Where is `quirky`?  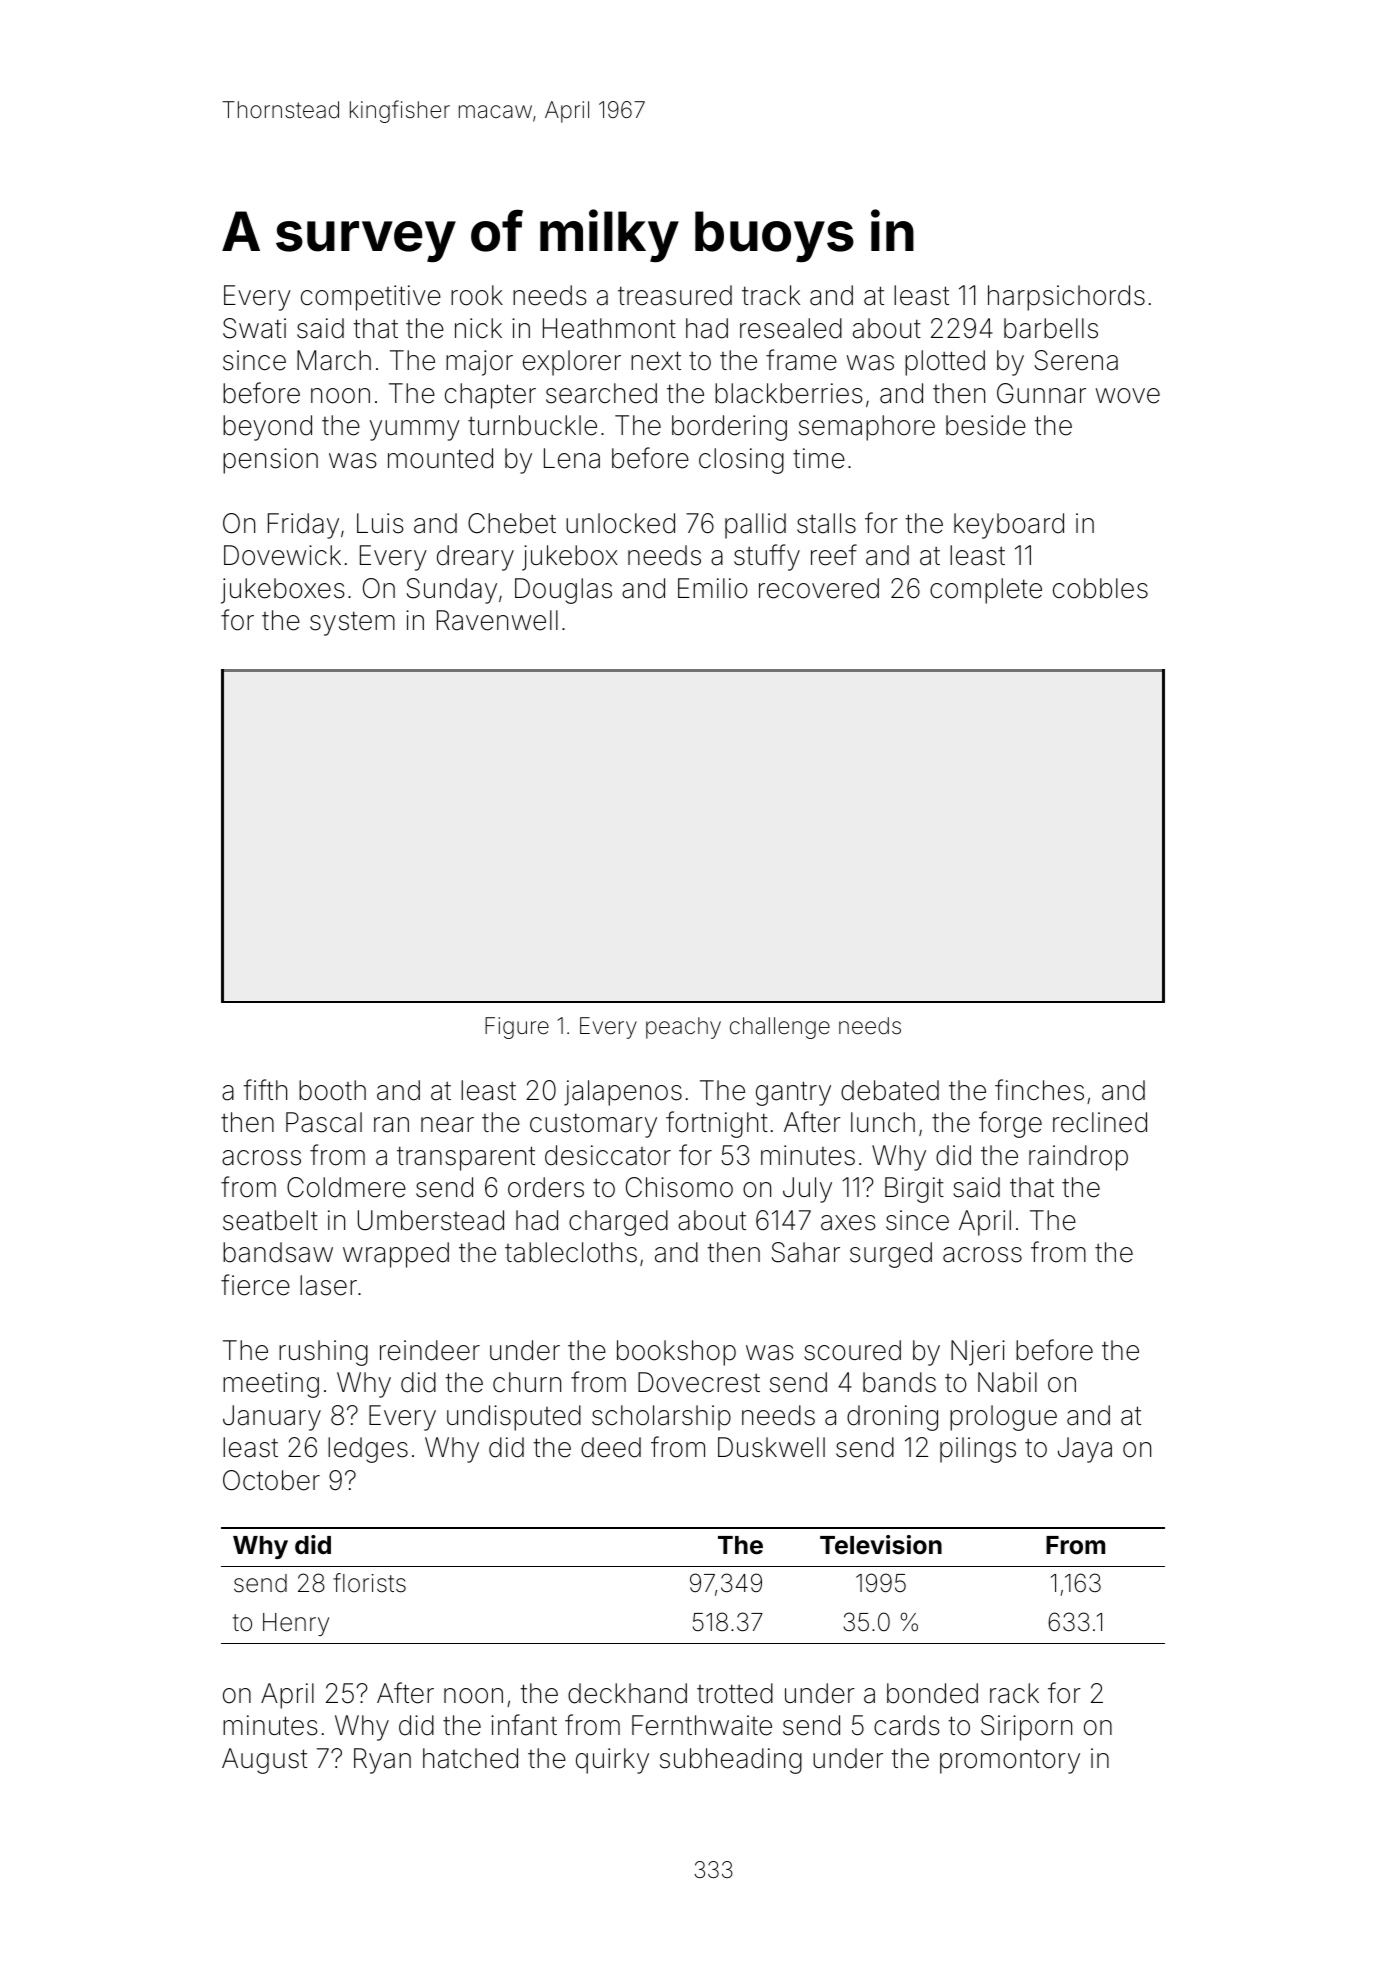 quirky is located at coordinates (612, 1761).
